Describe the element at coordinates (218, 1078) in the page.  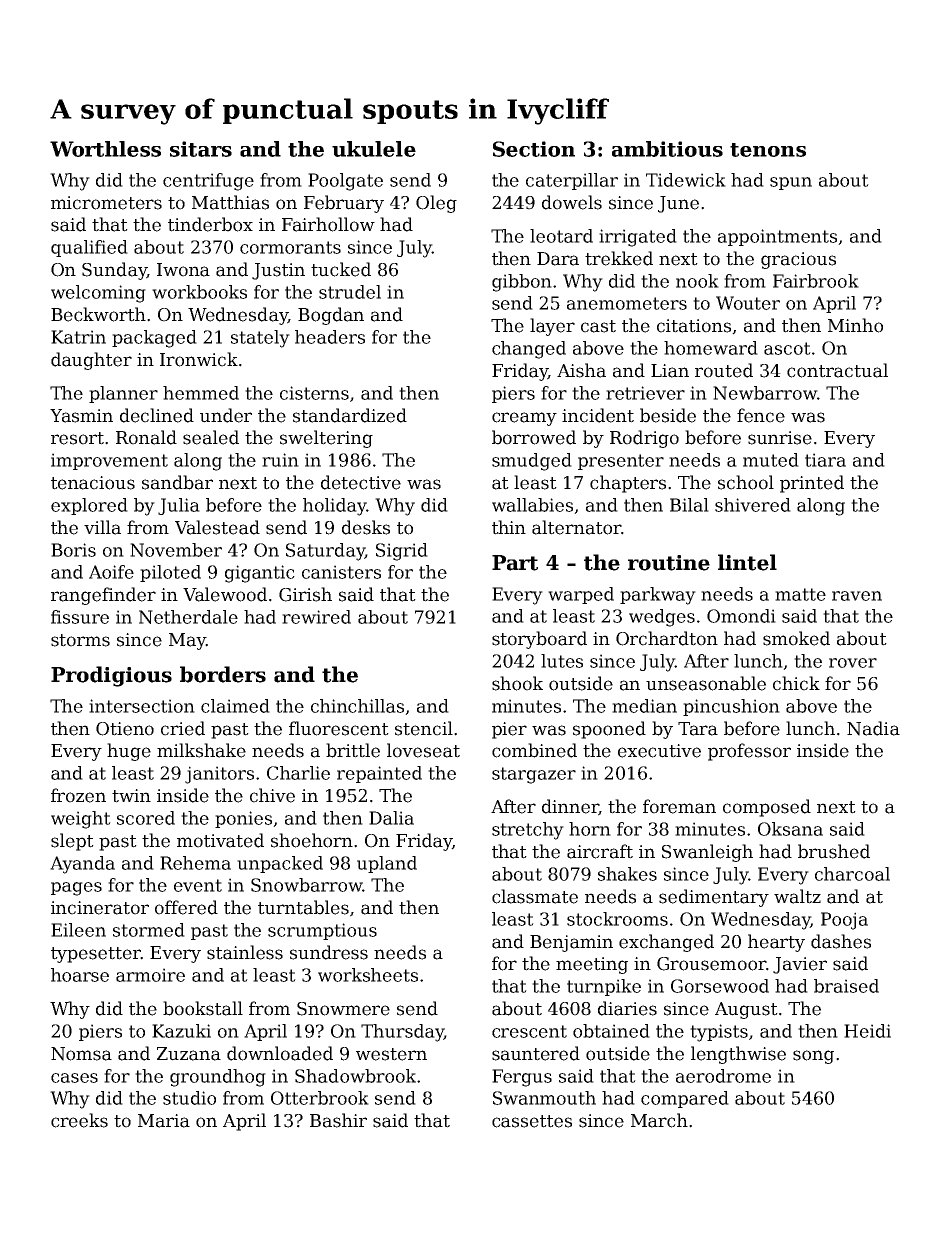
I see `groundhog` at that location.
